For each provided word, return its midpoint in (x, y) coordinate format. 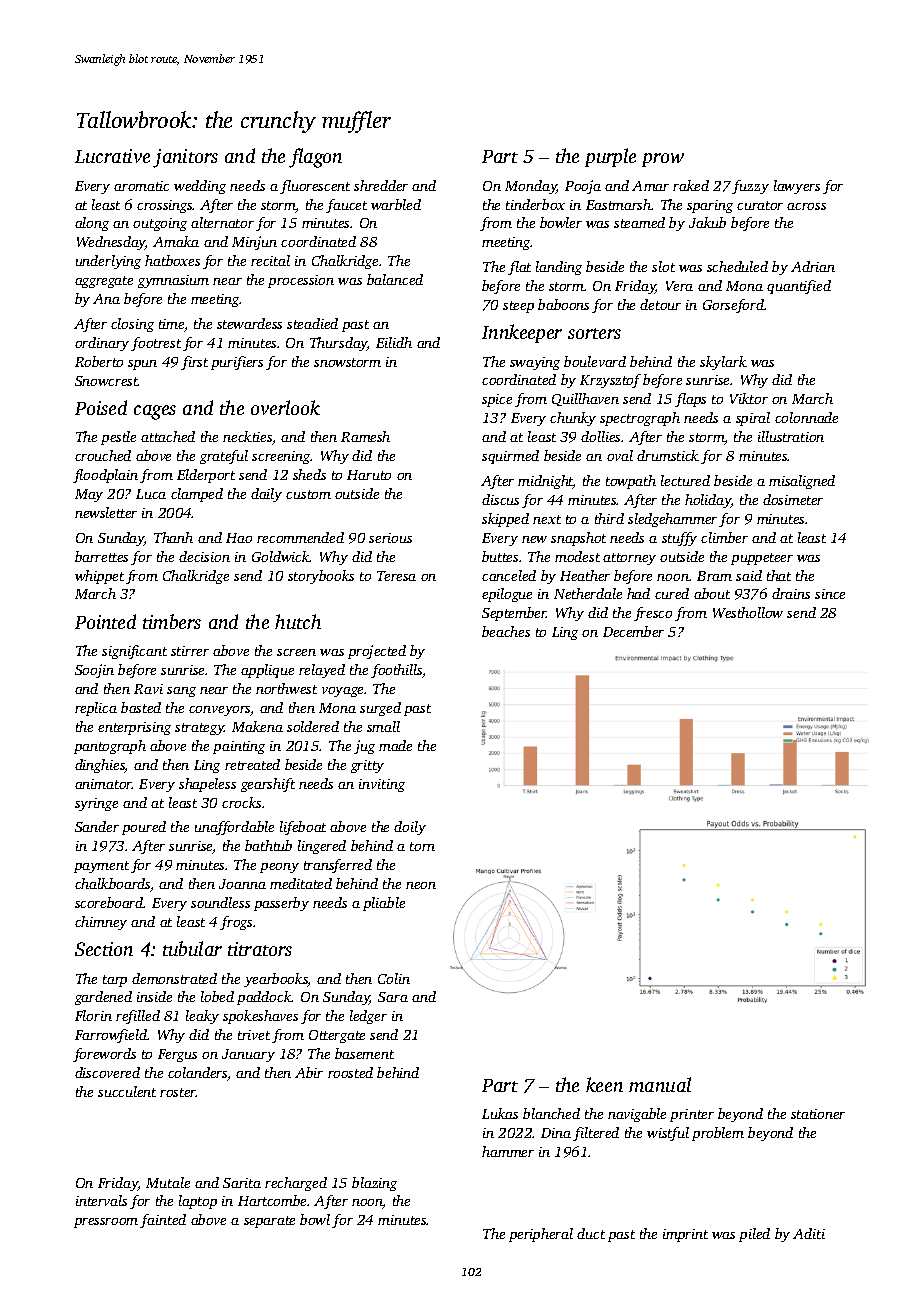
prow (663, 160)
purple (610, 157)
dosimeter (793, 499)
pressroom (106, 1223)
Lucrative (112, 156)
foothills (397, 671)
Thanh (173, 537)
